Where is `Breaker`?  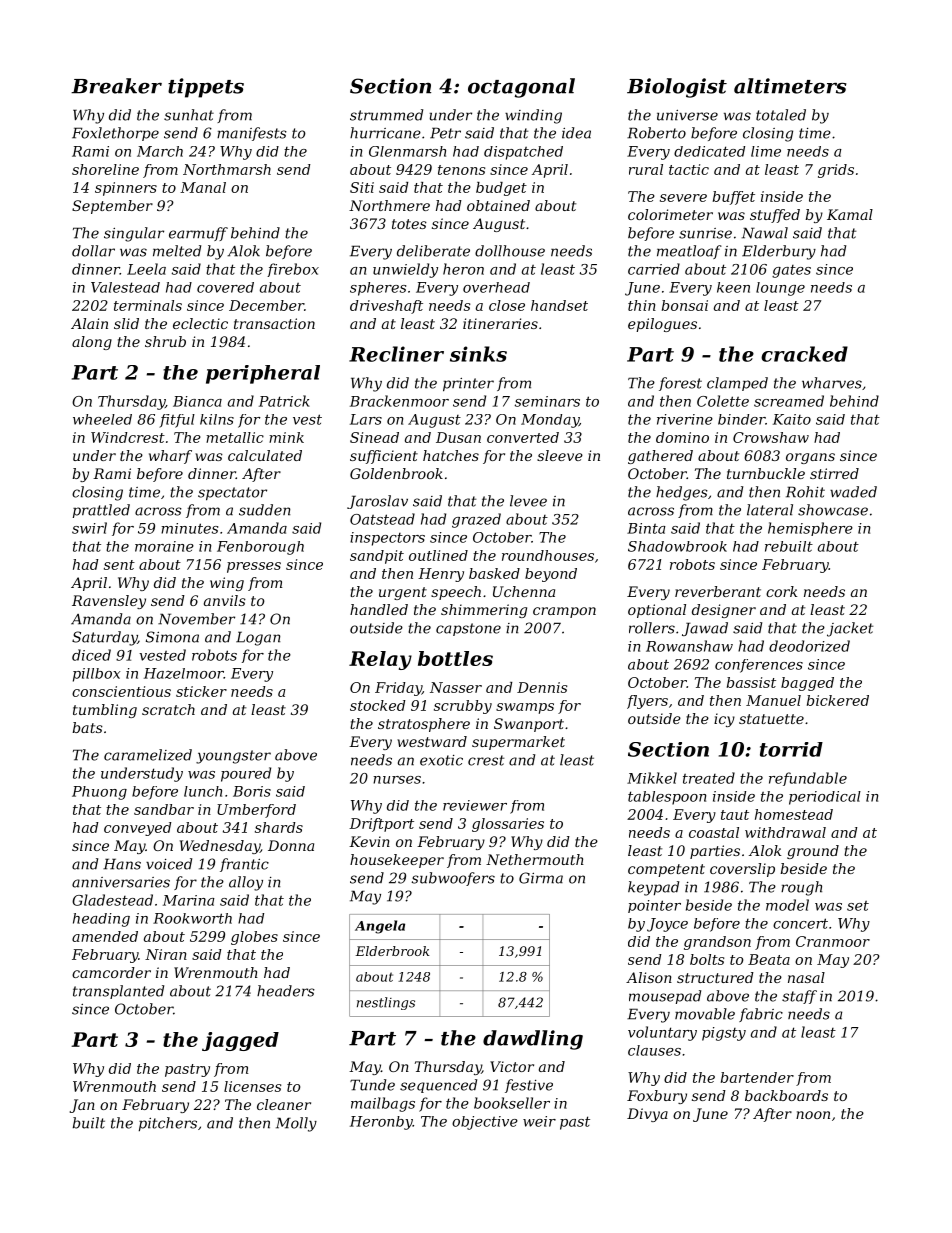 Breaker is located at coordinates (116, 86).
